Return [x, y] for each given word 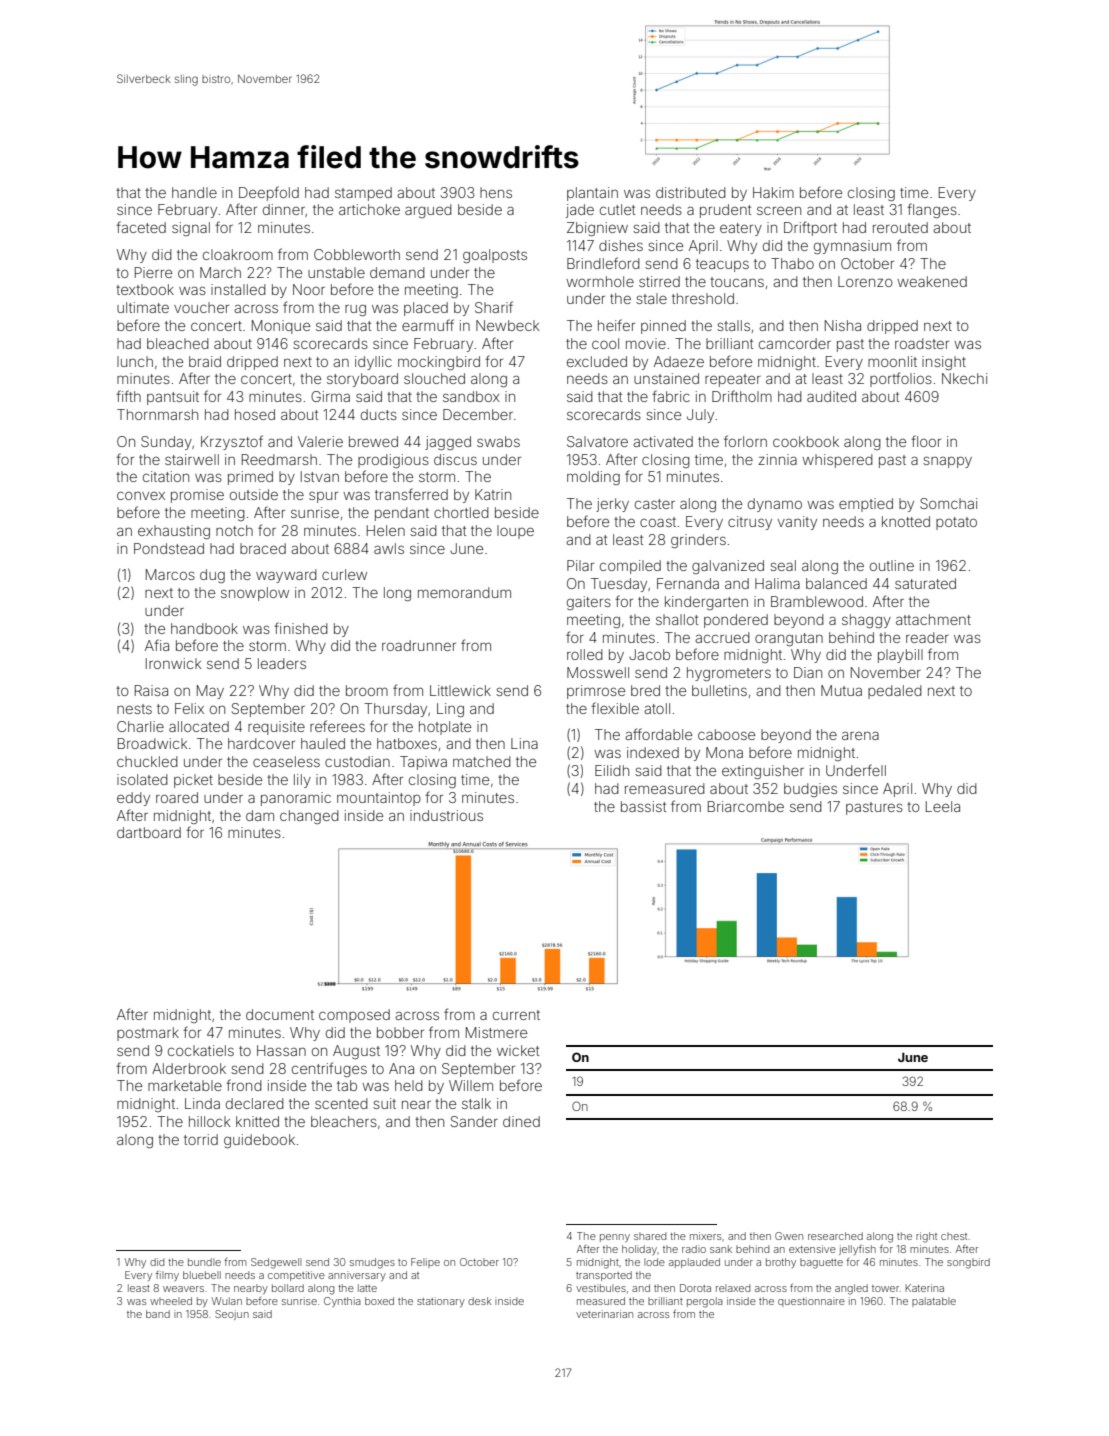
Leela [943, 806]
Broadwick [153, 743]
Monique [281, 327]
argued [428, 211]
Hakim [773, 192]
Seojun [232, 1315]
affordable [658, 734]
